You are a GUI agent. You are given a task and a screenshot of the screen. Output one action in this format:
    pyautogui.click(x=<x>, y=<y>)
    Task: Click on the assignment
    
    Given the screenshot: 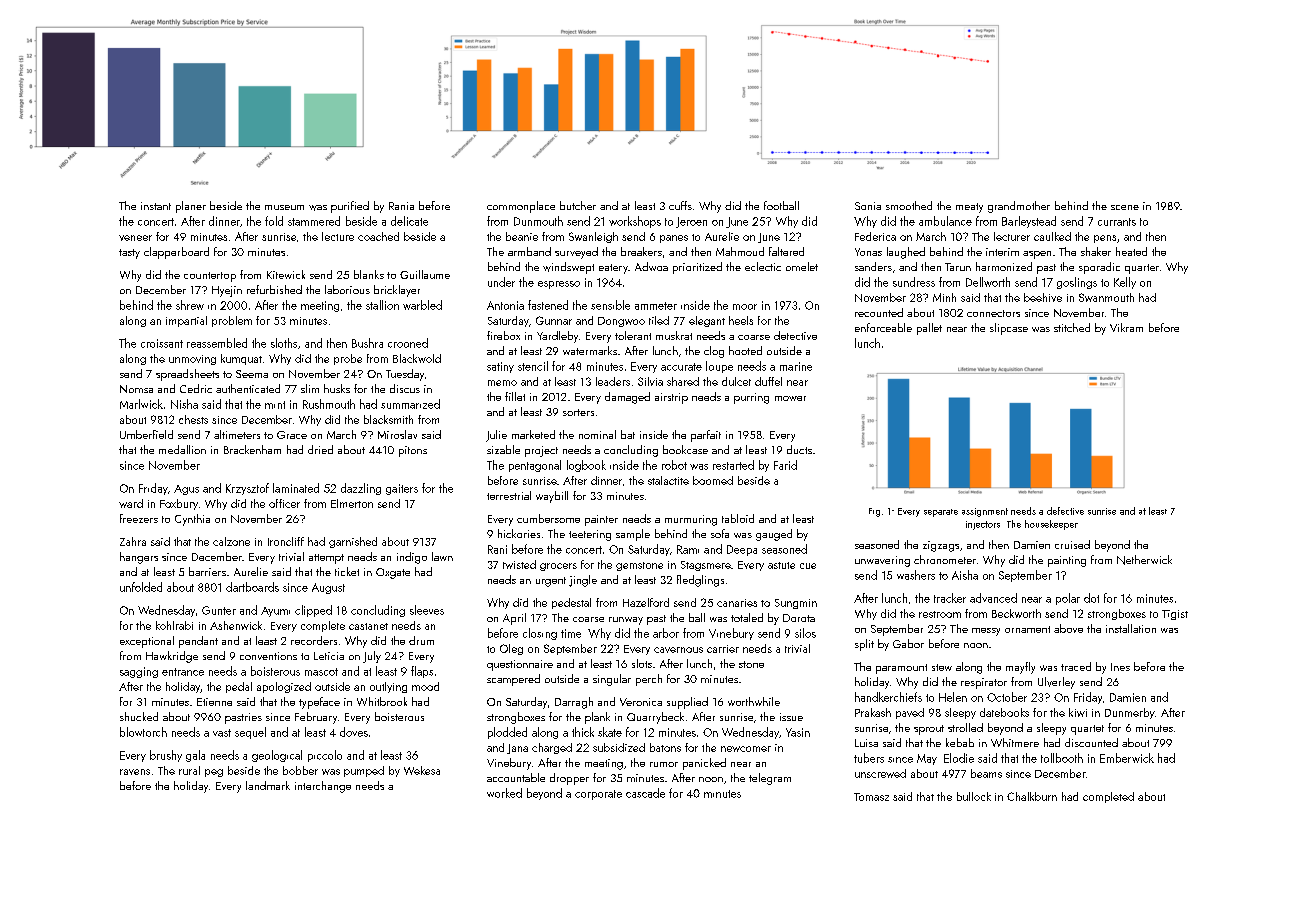 What is the action you would take?
    pyautogui.click(x=985, y=512)
